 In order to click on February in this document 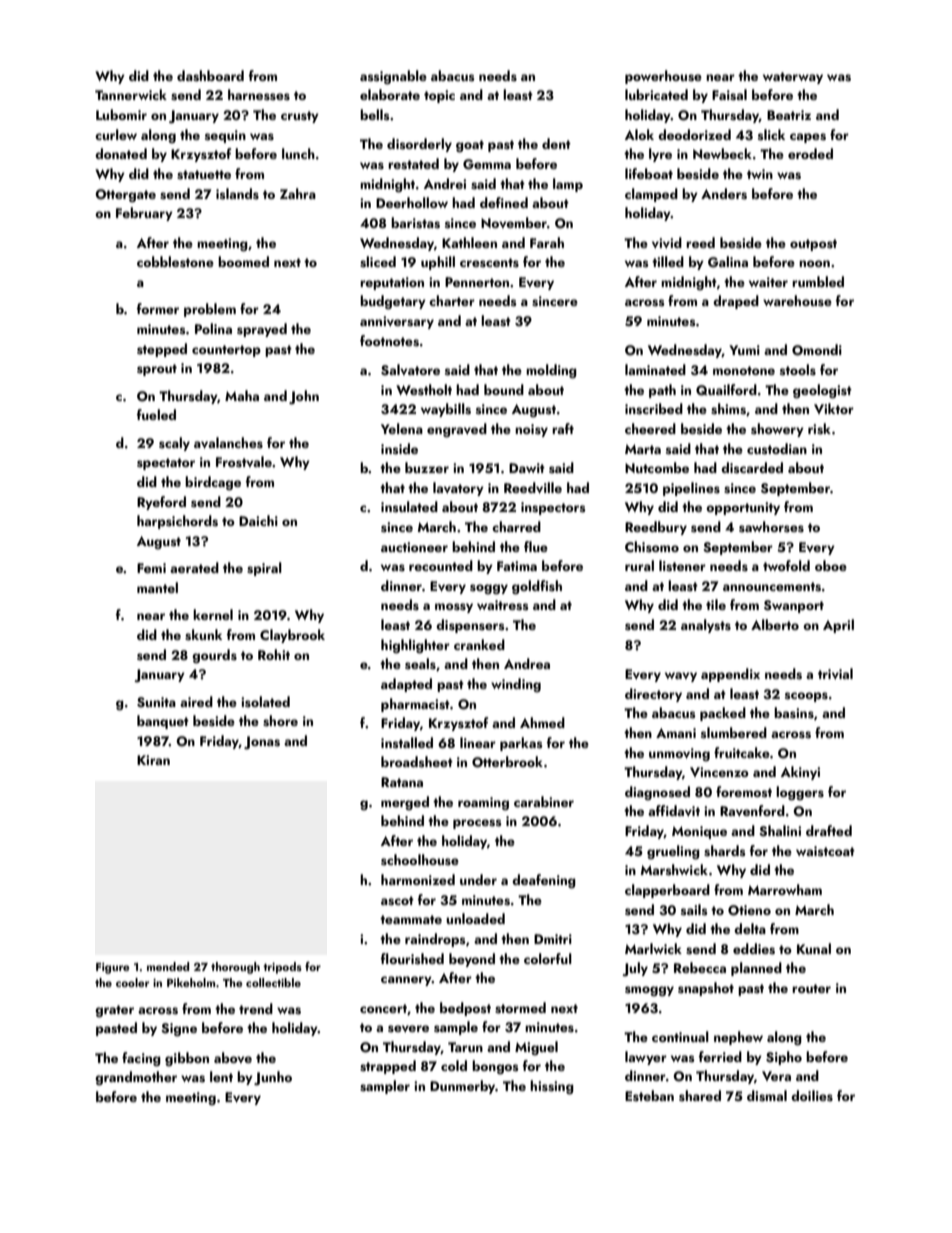, I will do `click(144, 214)`.
